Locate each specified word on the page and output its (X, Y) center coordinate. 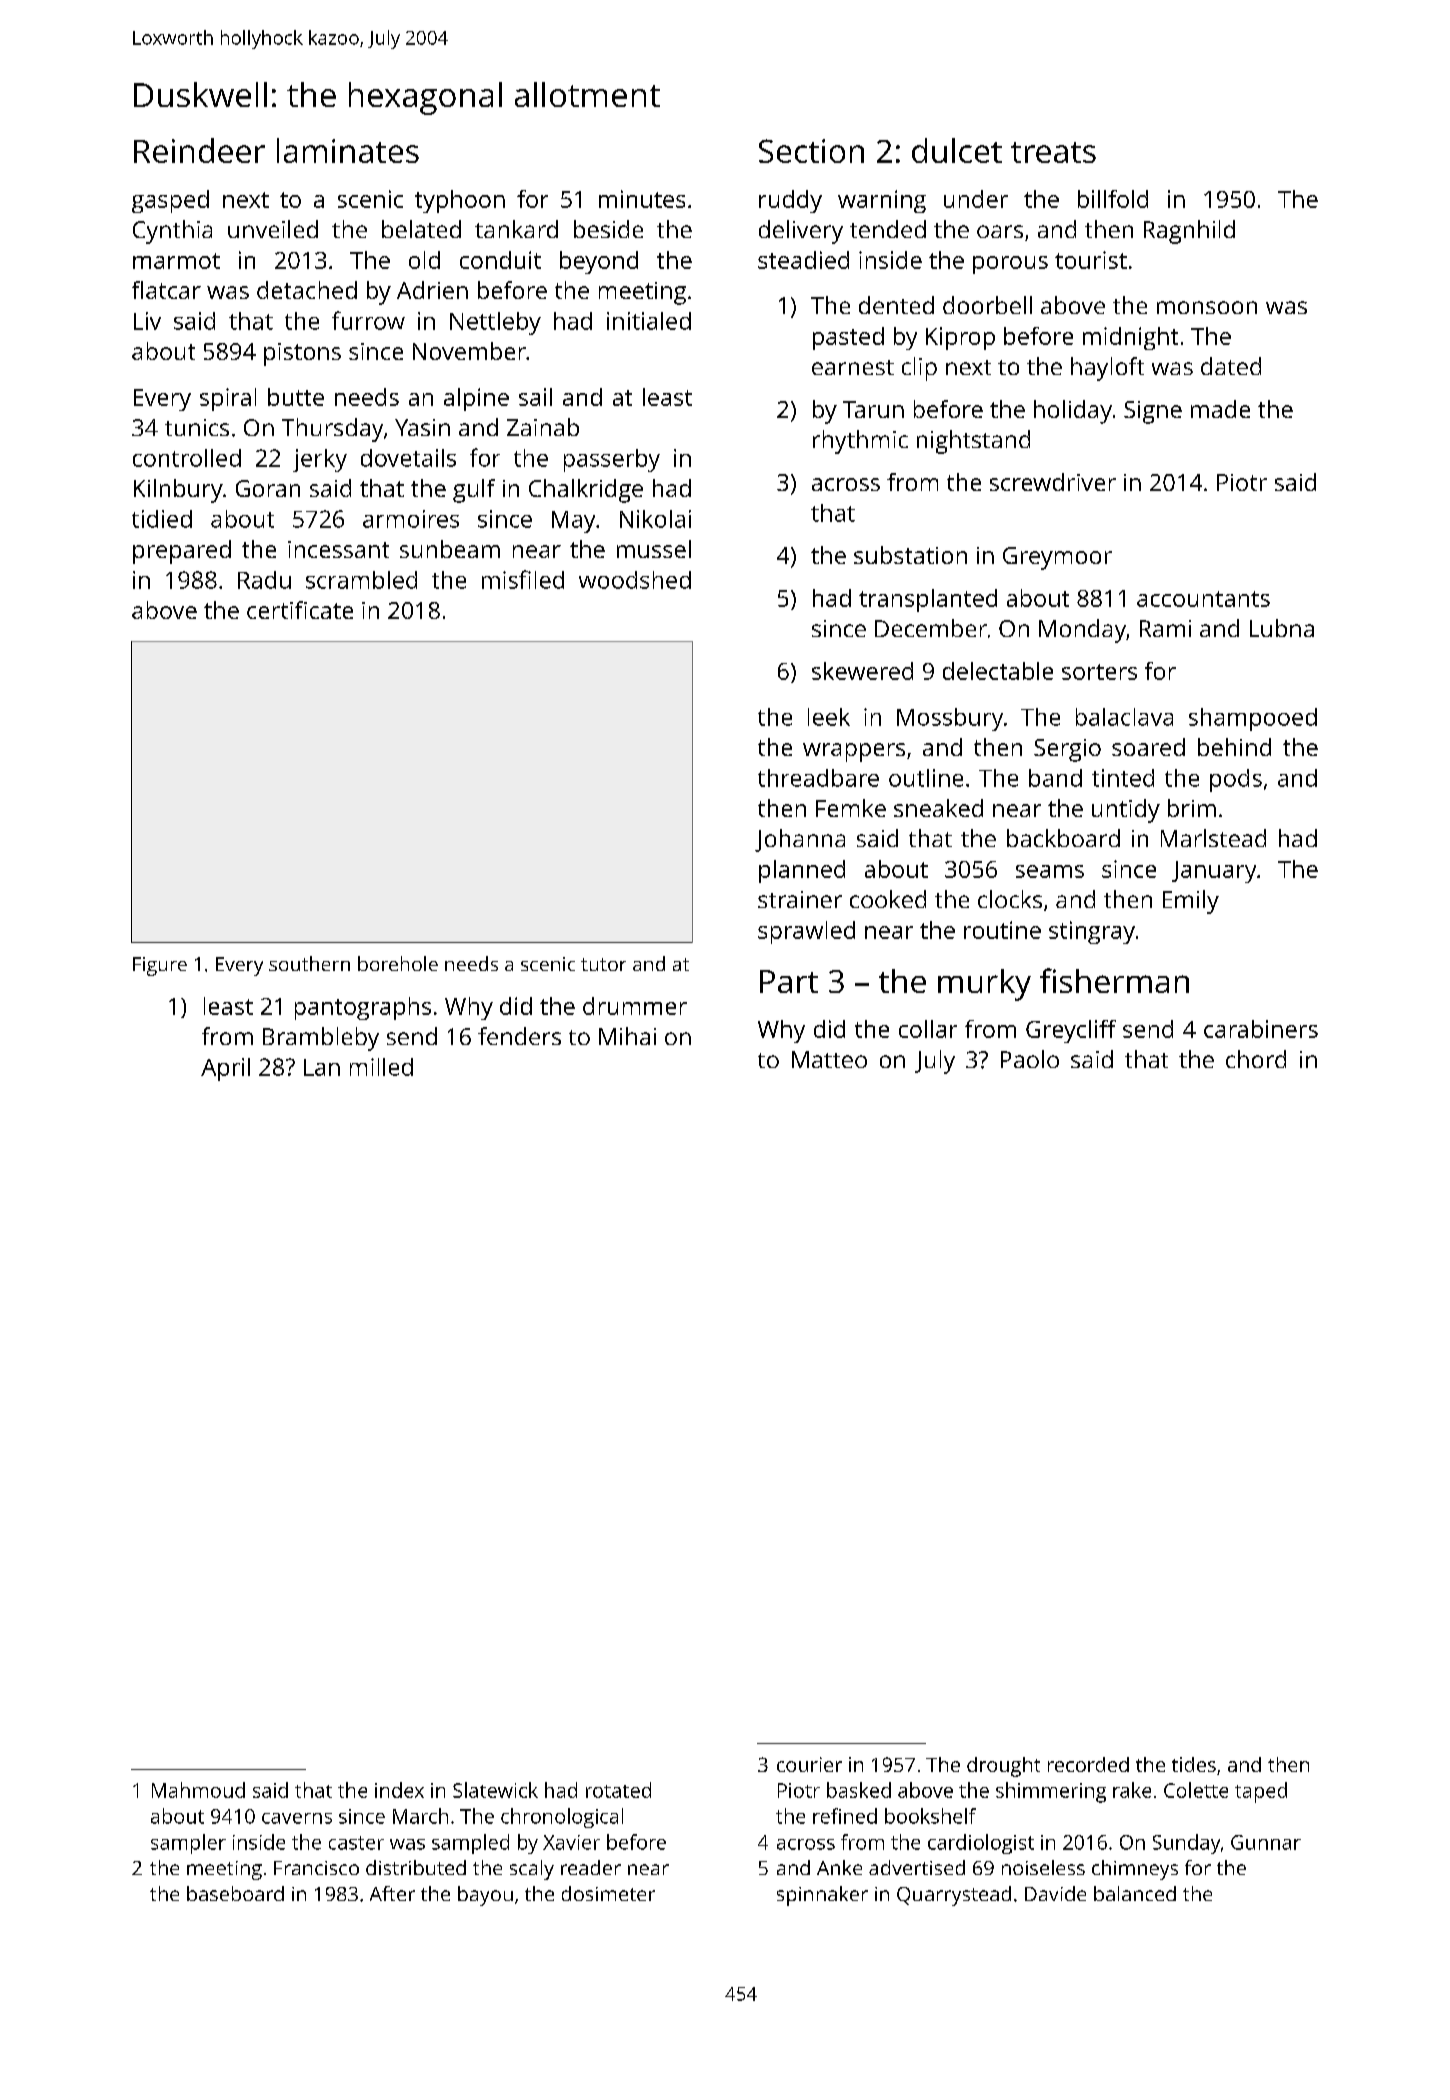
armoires (411, 519)
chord (1256, 1059)
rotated (618, 1790)
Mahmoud (198, 1790)
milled (381, 1067)
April (225, 1069)
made (1220, 409)
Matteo (829, 1059)
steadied (803, 260)
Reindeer (199, 150)
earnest (853, 367)
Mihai (627, 1036)
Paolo (1030, 1059)
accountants (1203, 599)
